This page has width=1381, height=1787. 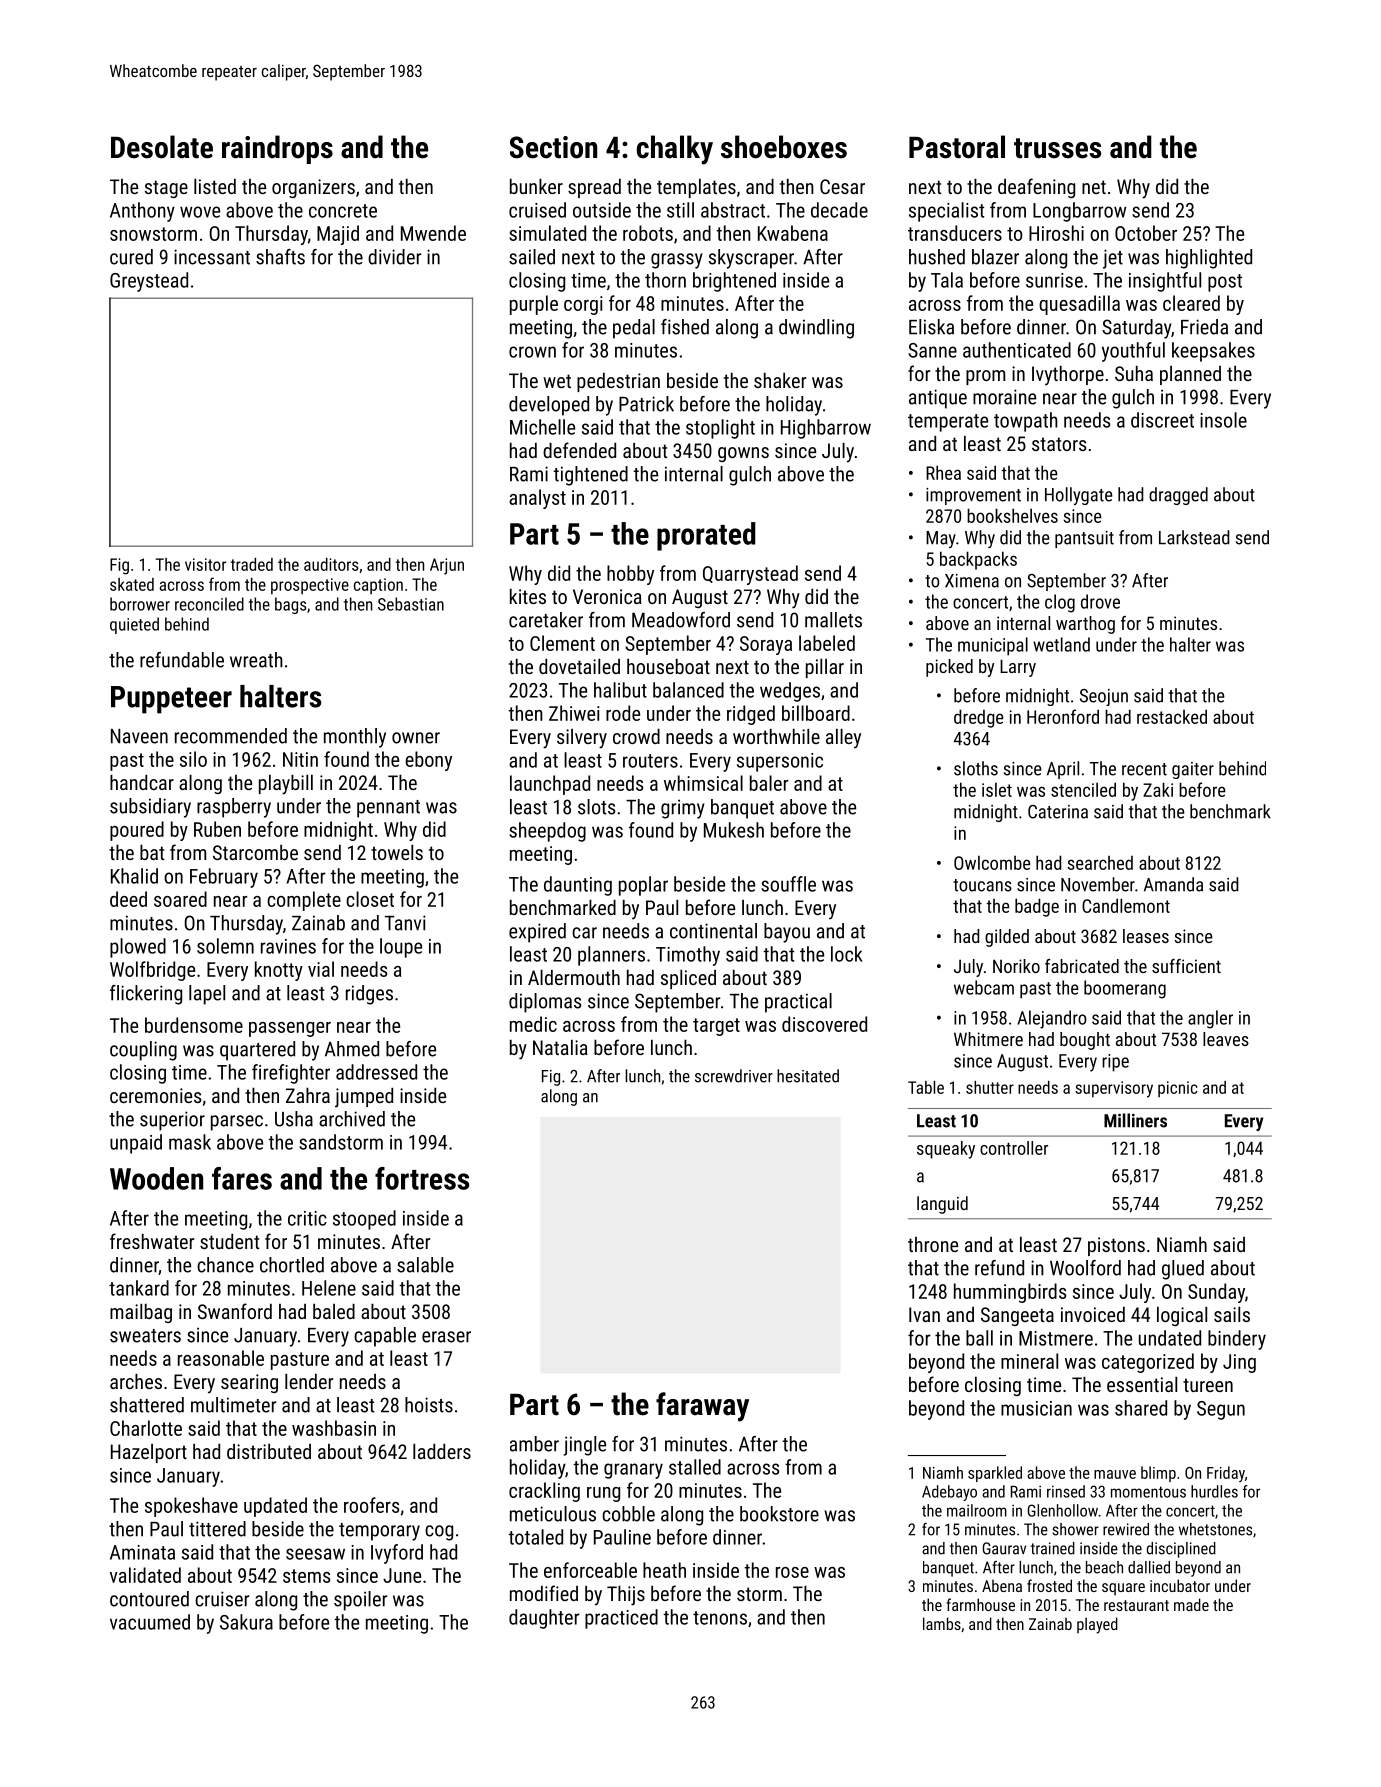 I want to click on trusses, so click(x=1057, y=148).
